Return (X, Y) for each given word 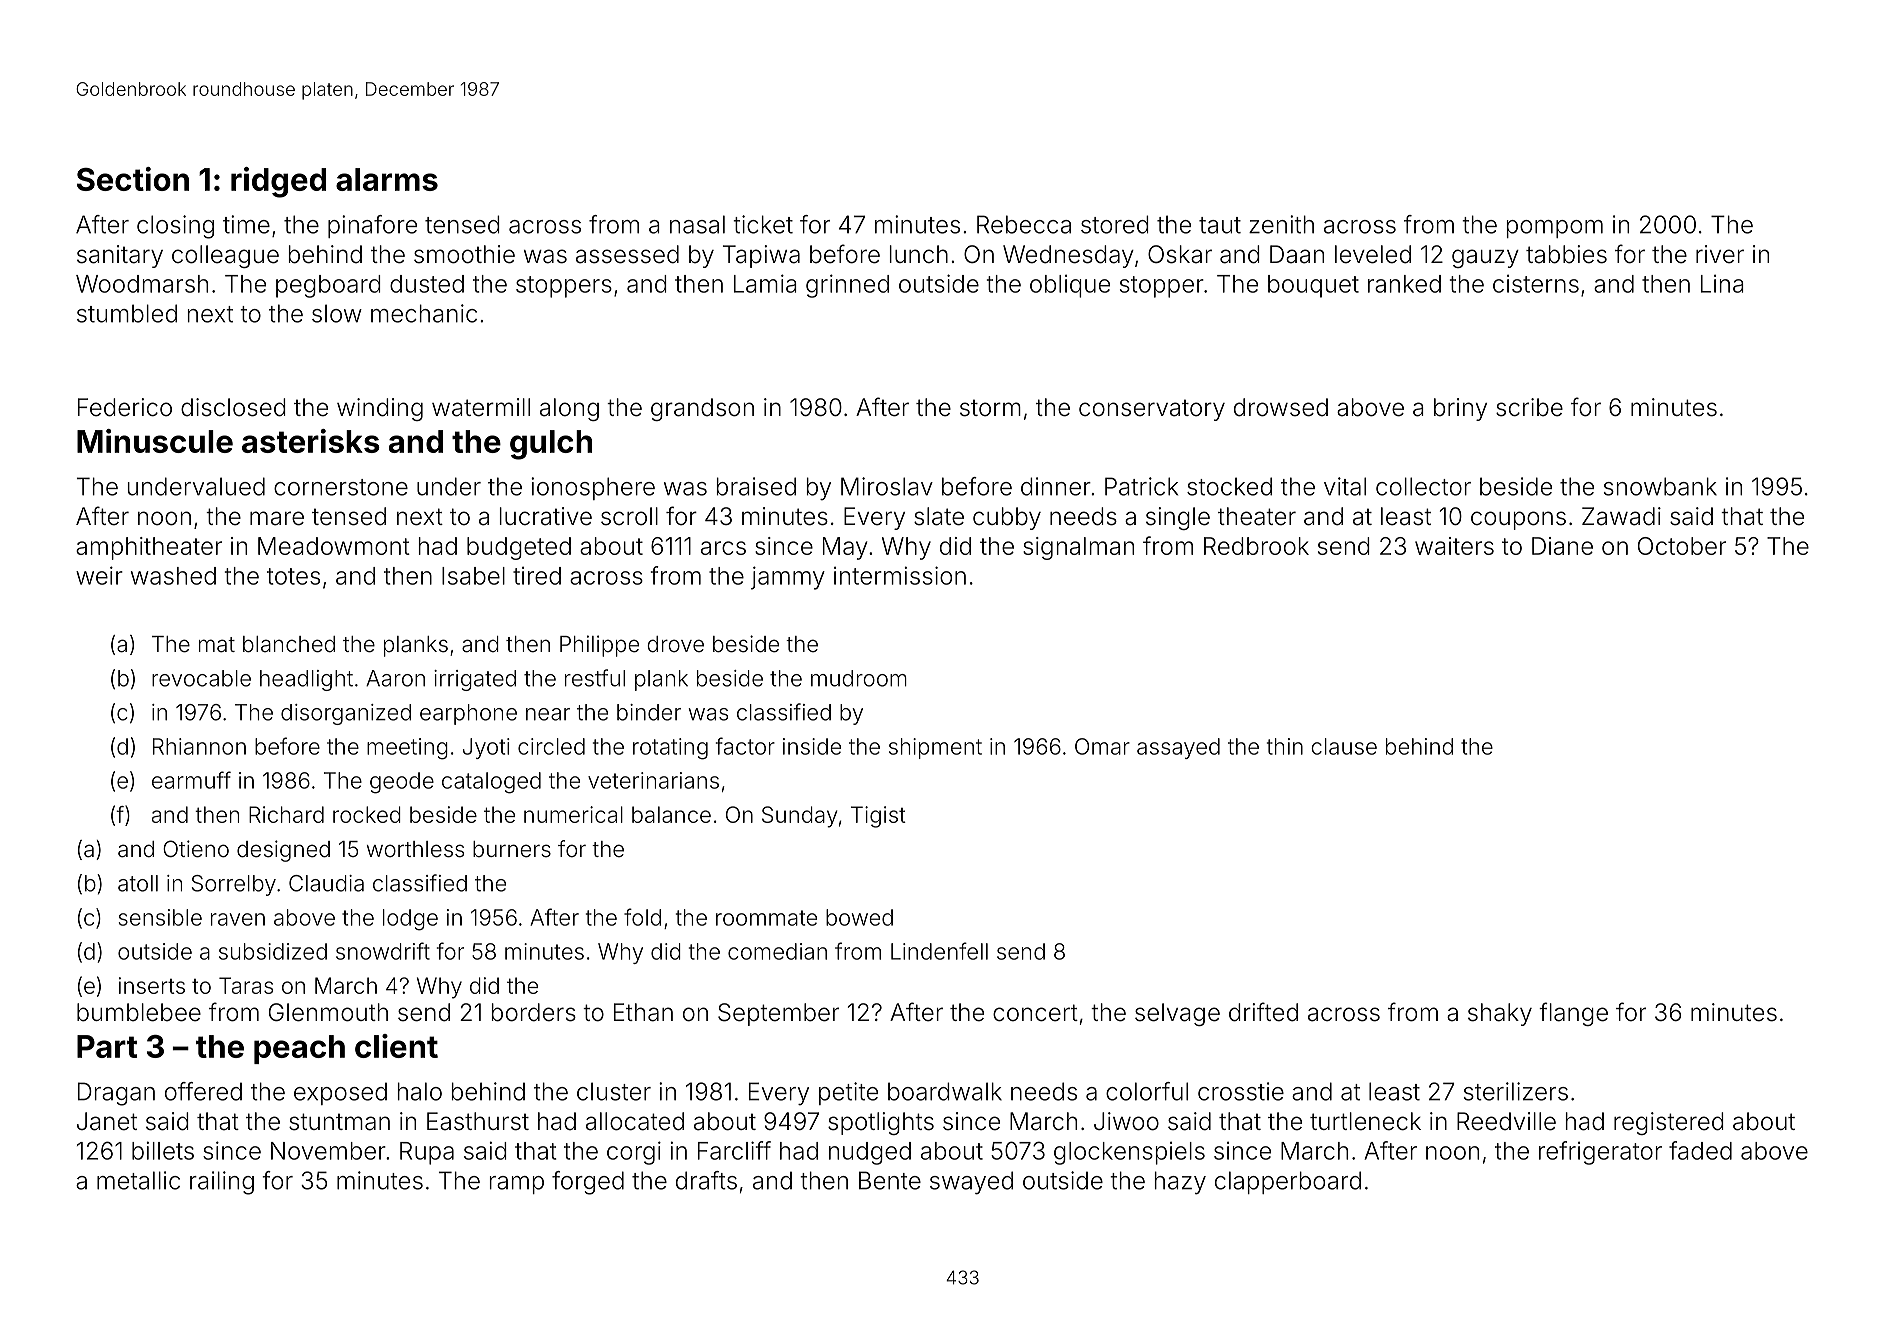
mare (277, 518)
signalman (1078, 548)
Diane (1562, 546)
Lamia (765, 283)
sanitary (120, 256)
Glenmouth (328, 1012)
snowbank (1660, 486)
